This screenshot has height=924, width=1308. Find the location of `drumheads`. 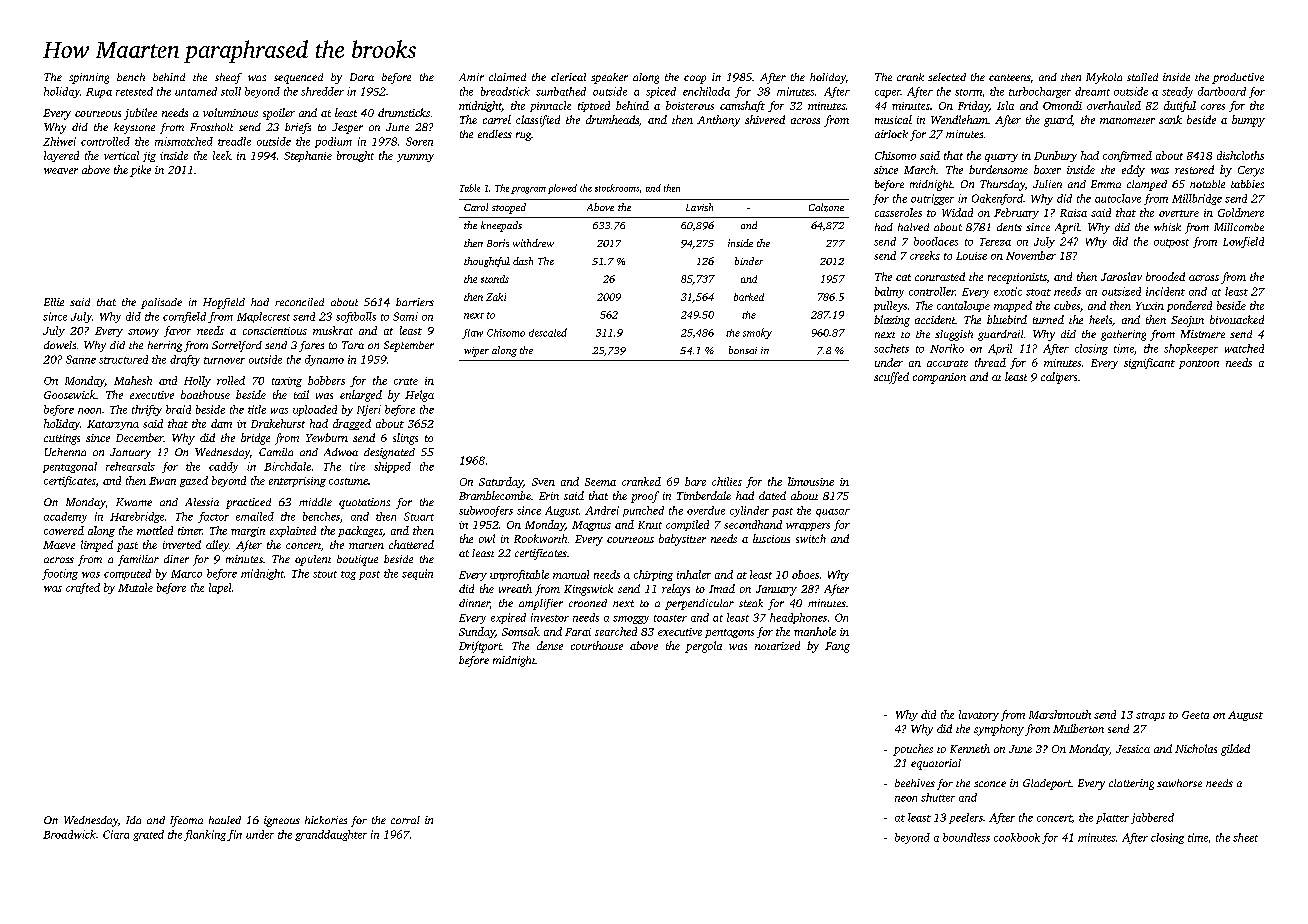

drumheads is located at coordinates (612, 119).
